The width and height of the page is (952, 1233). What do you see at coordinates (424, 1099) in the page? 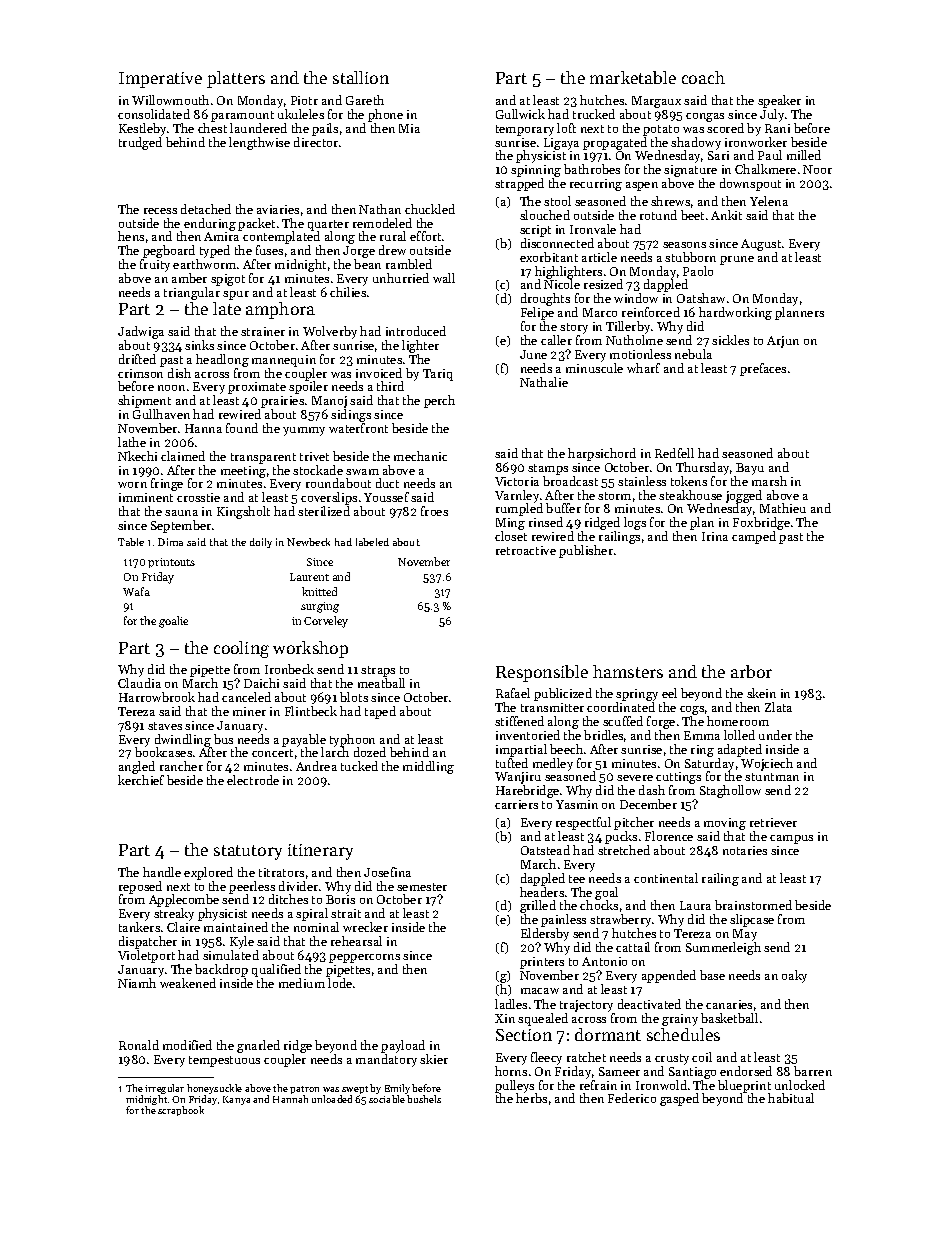
I see `bushels` at bounding box center [424, 1099].
